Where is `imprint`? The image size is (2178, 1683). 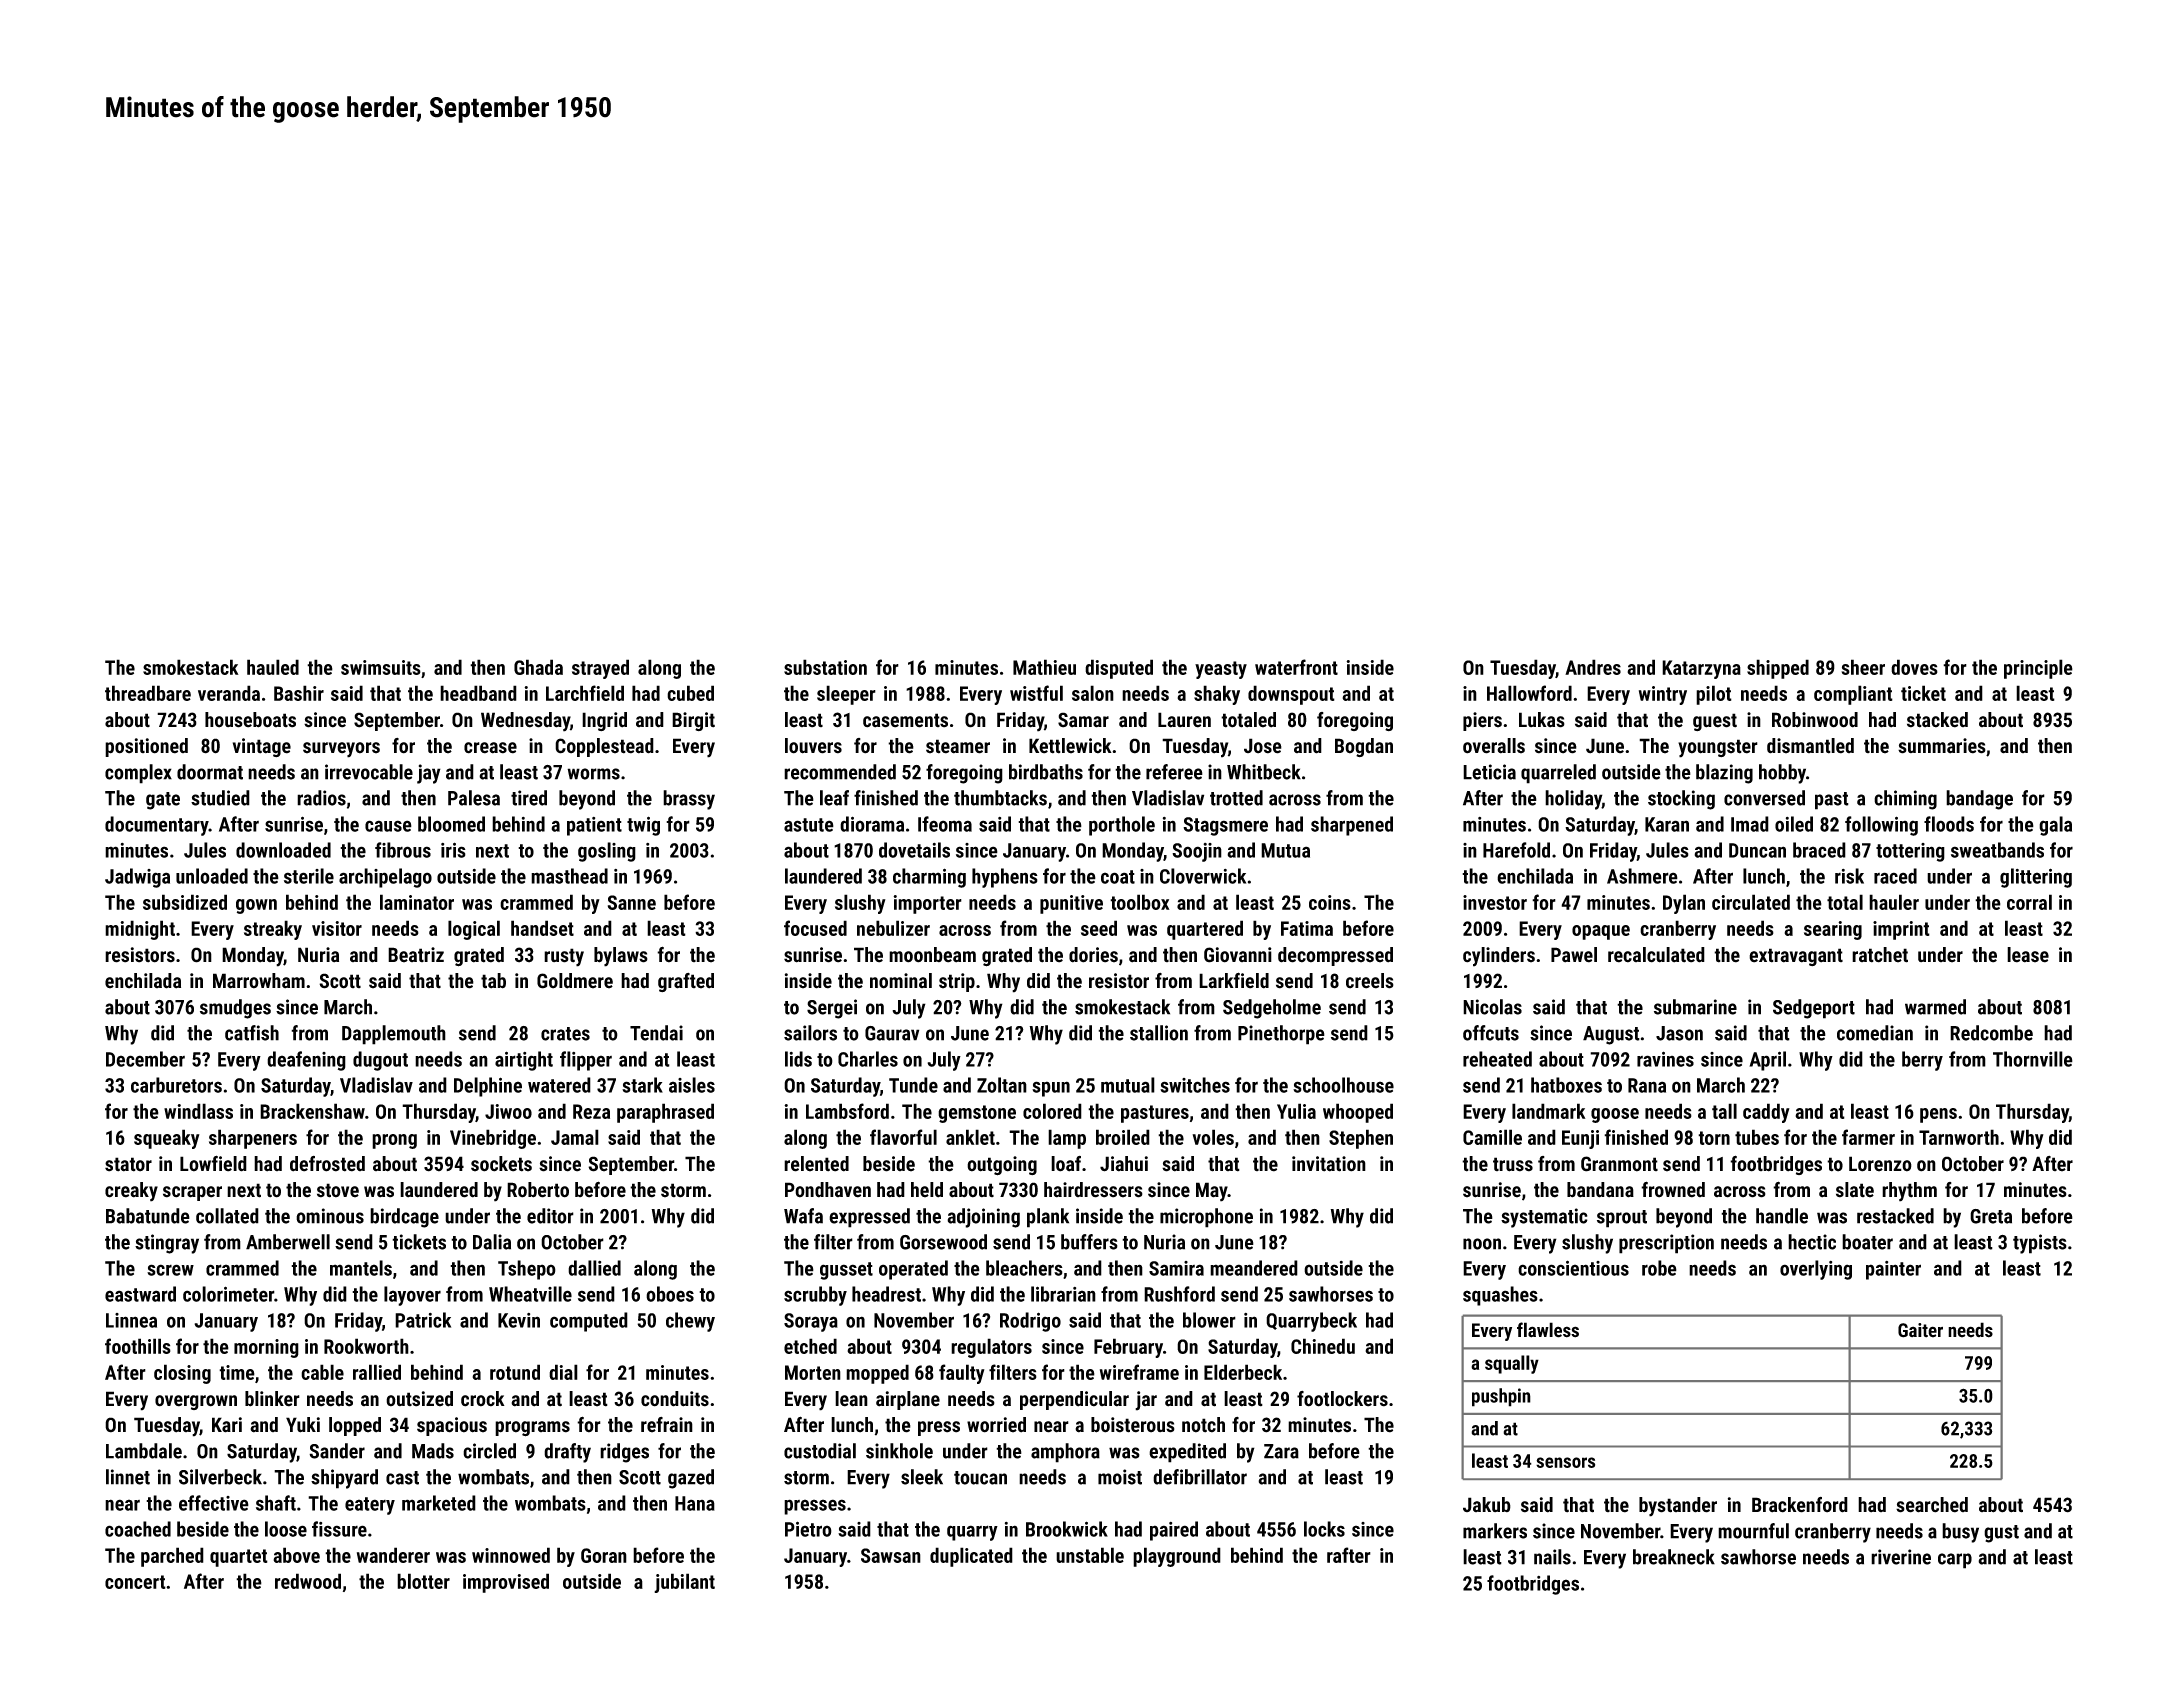
imprint is located at coordinates (1901, 930).
